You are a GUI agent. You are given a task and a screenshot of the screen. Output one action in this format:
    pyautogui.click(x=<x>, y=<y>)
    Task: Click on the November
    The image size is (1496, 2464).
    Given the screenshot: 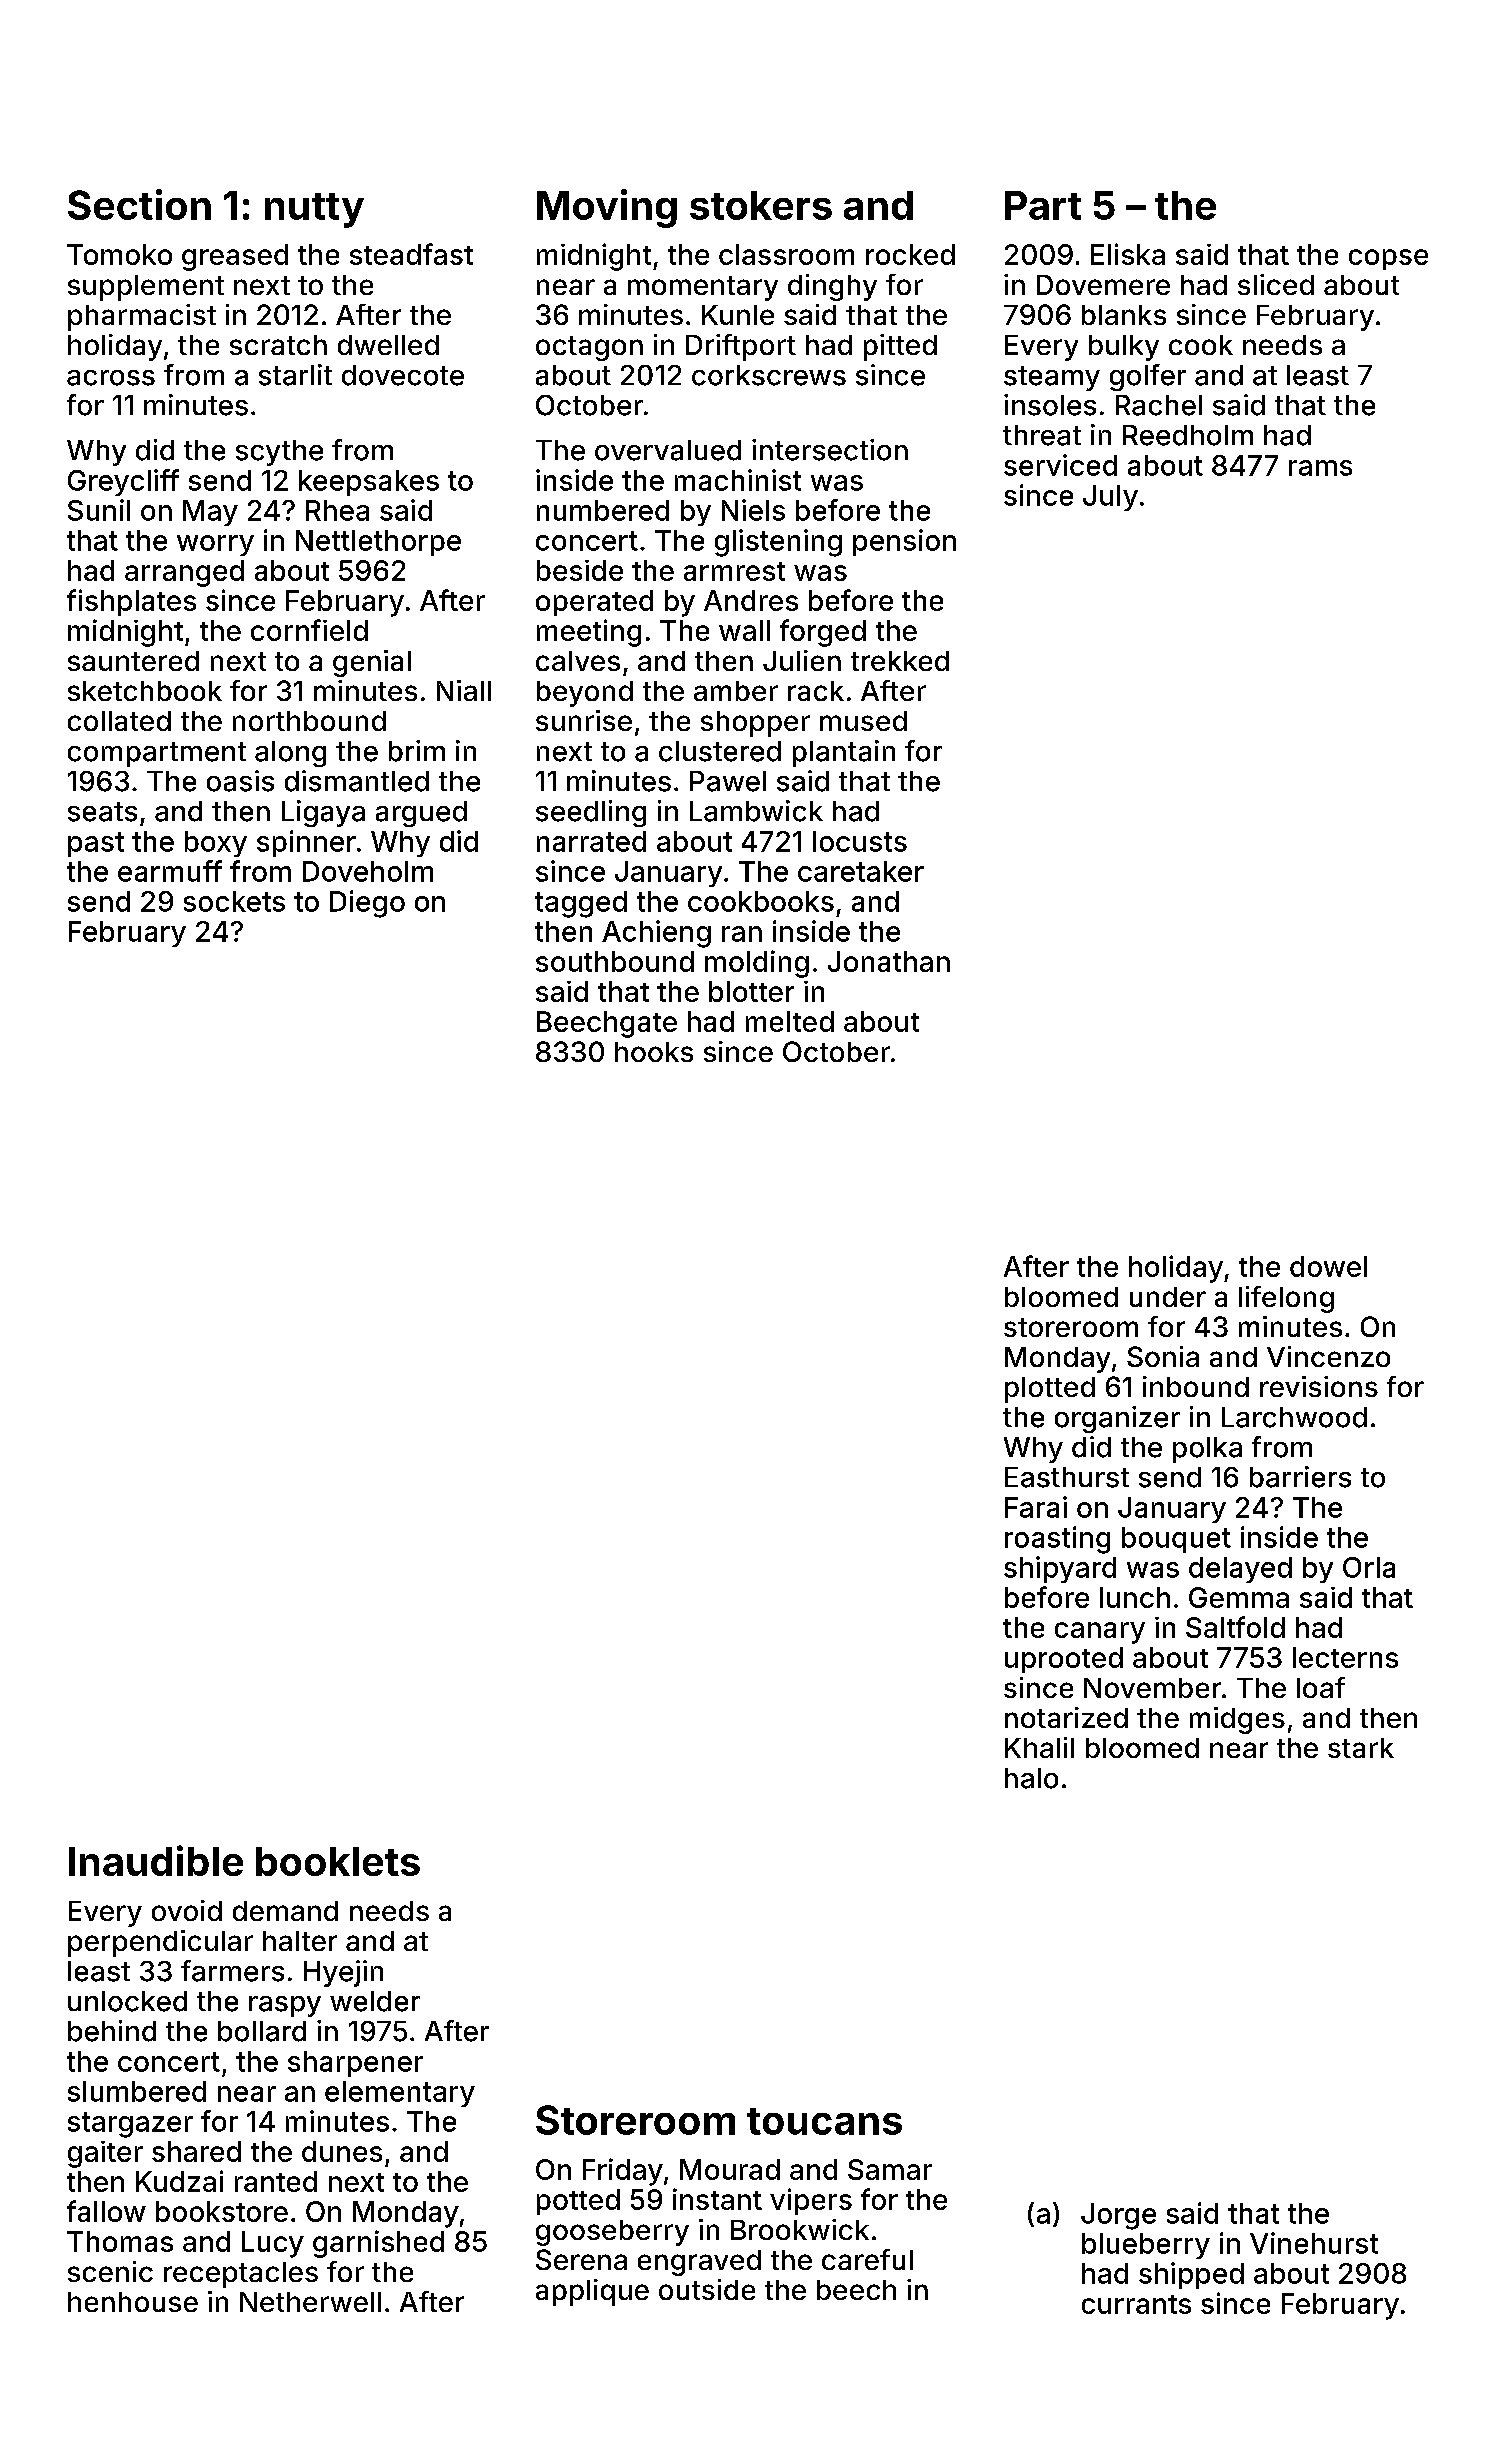 What is the action you would take?
    pyautogui.click(x=1152, y=1688)
